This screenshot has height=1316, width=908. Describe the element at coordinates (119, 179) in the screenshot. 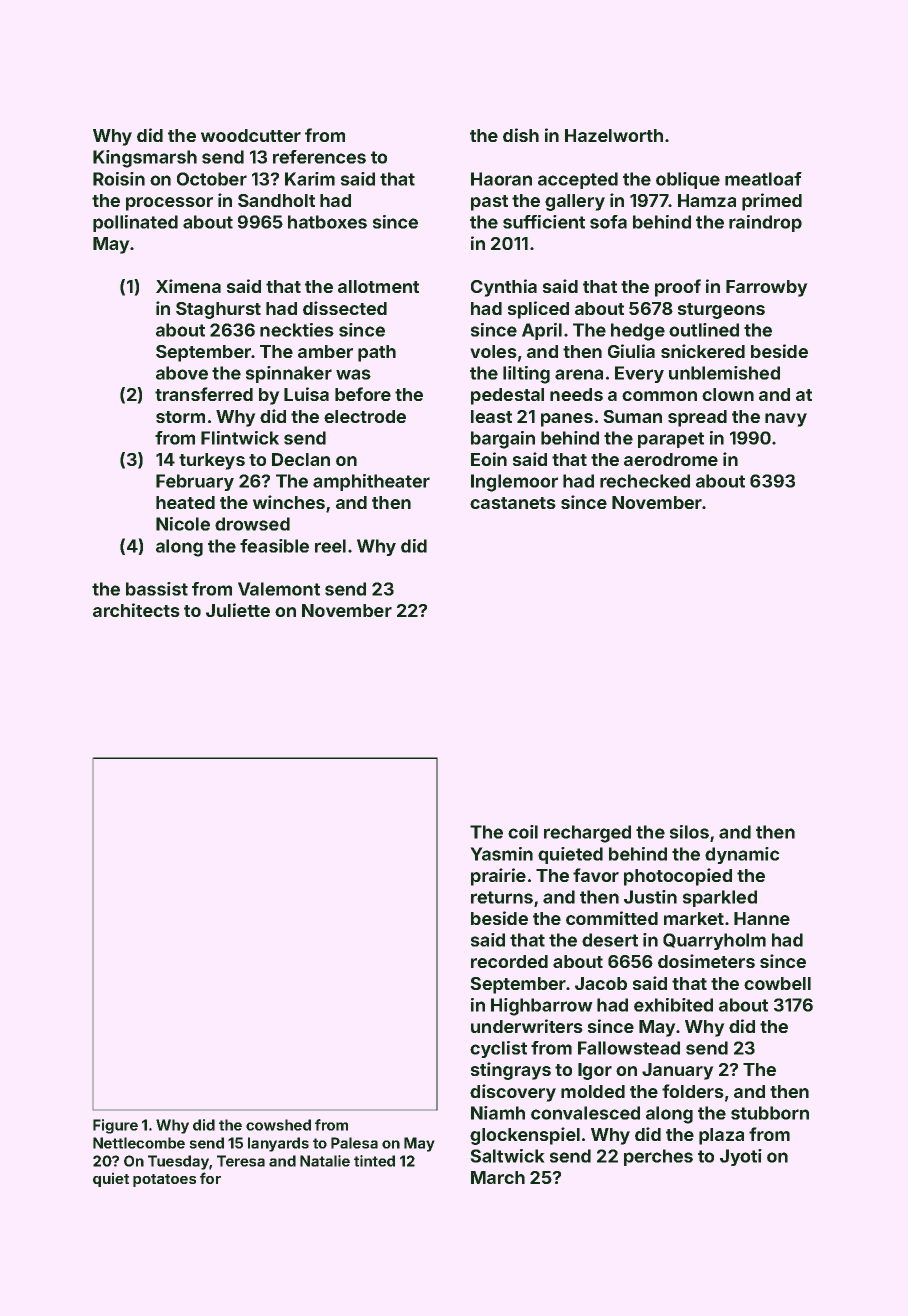

I see `Roisin` at that location.
